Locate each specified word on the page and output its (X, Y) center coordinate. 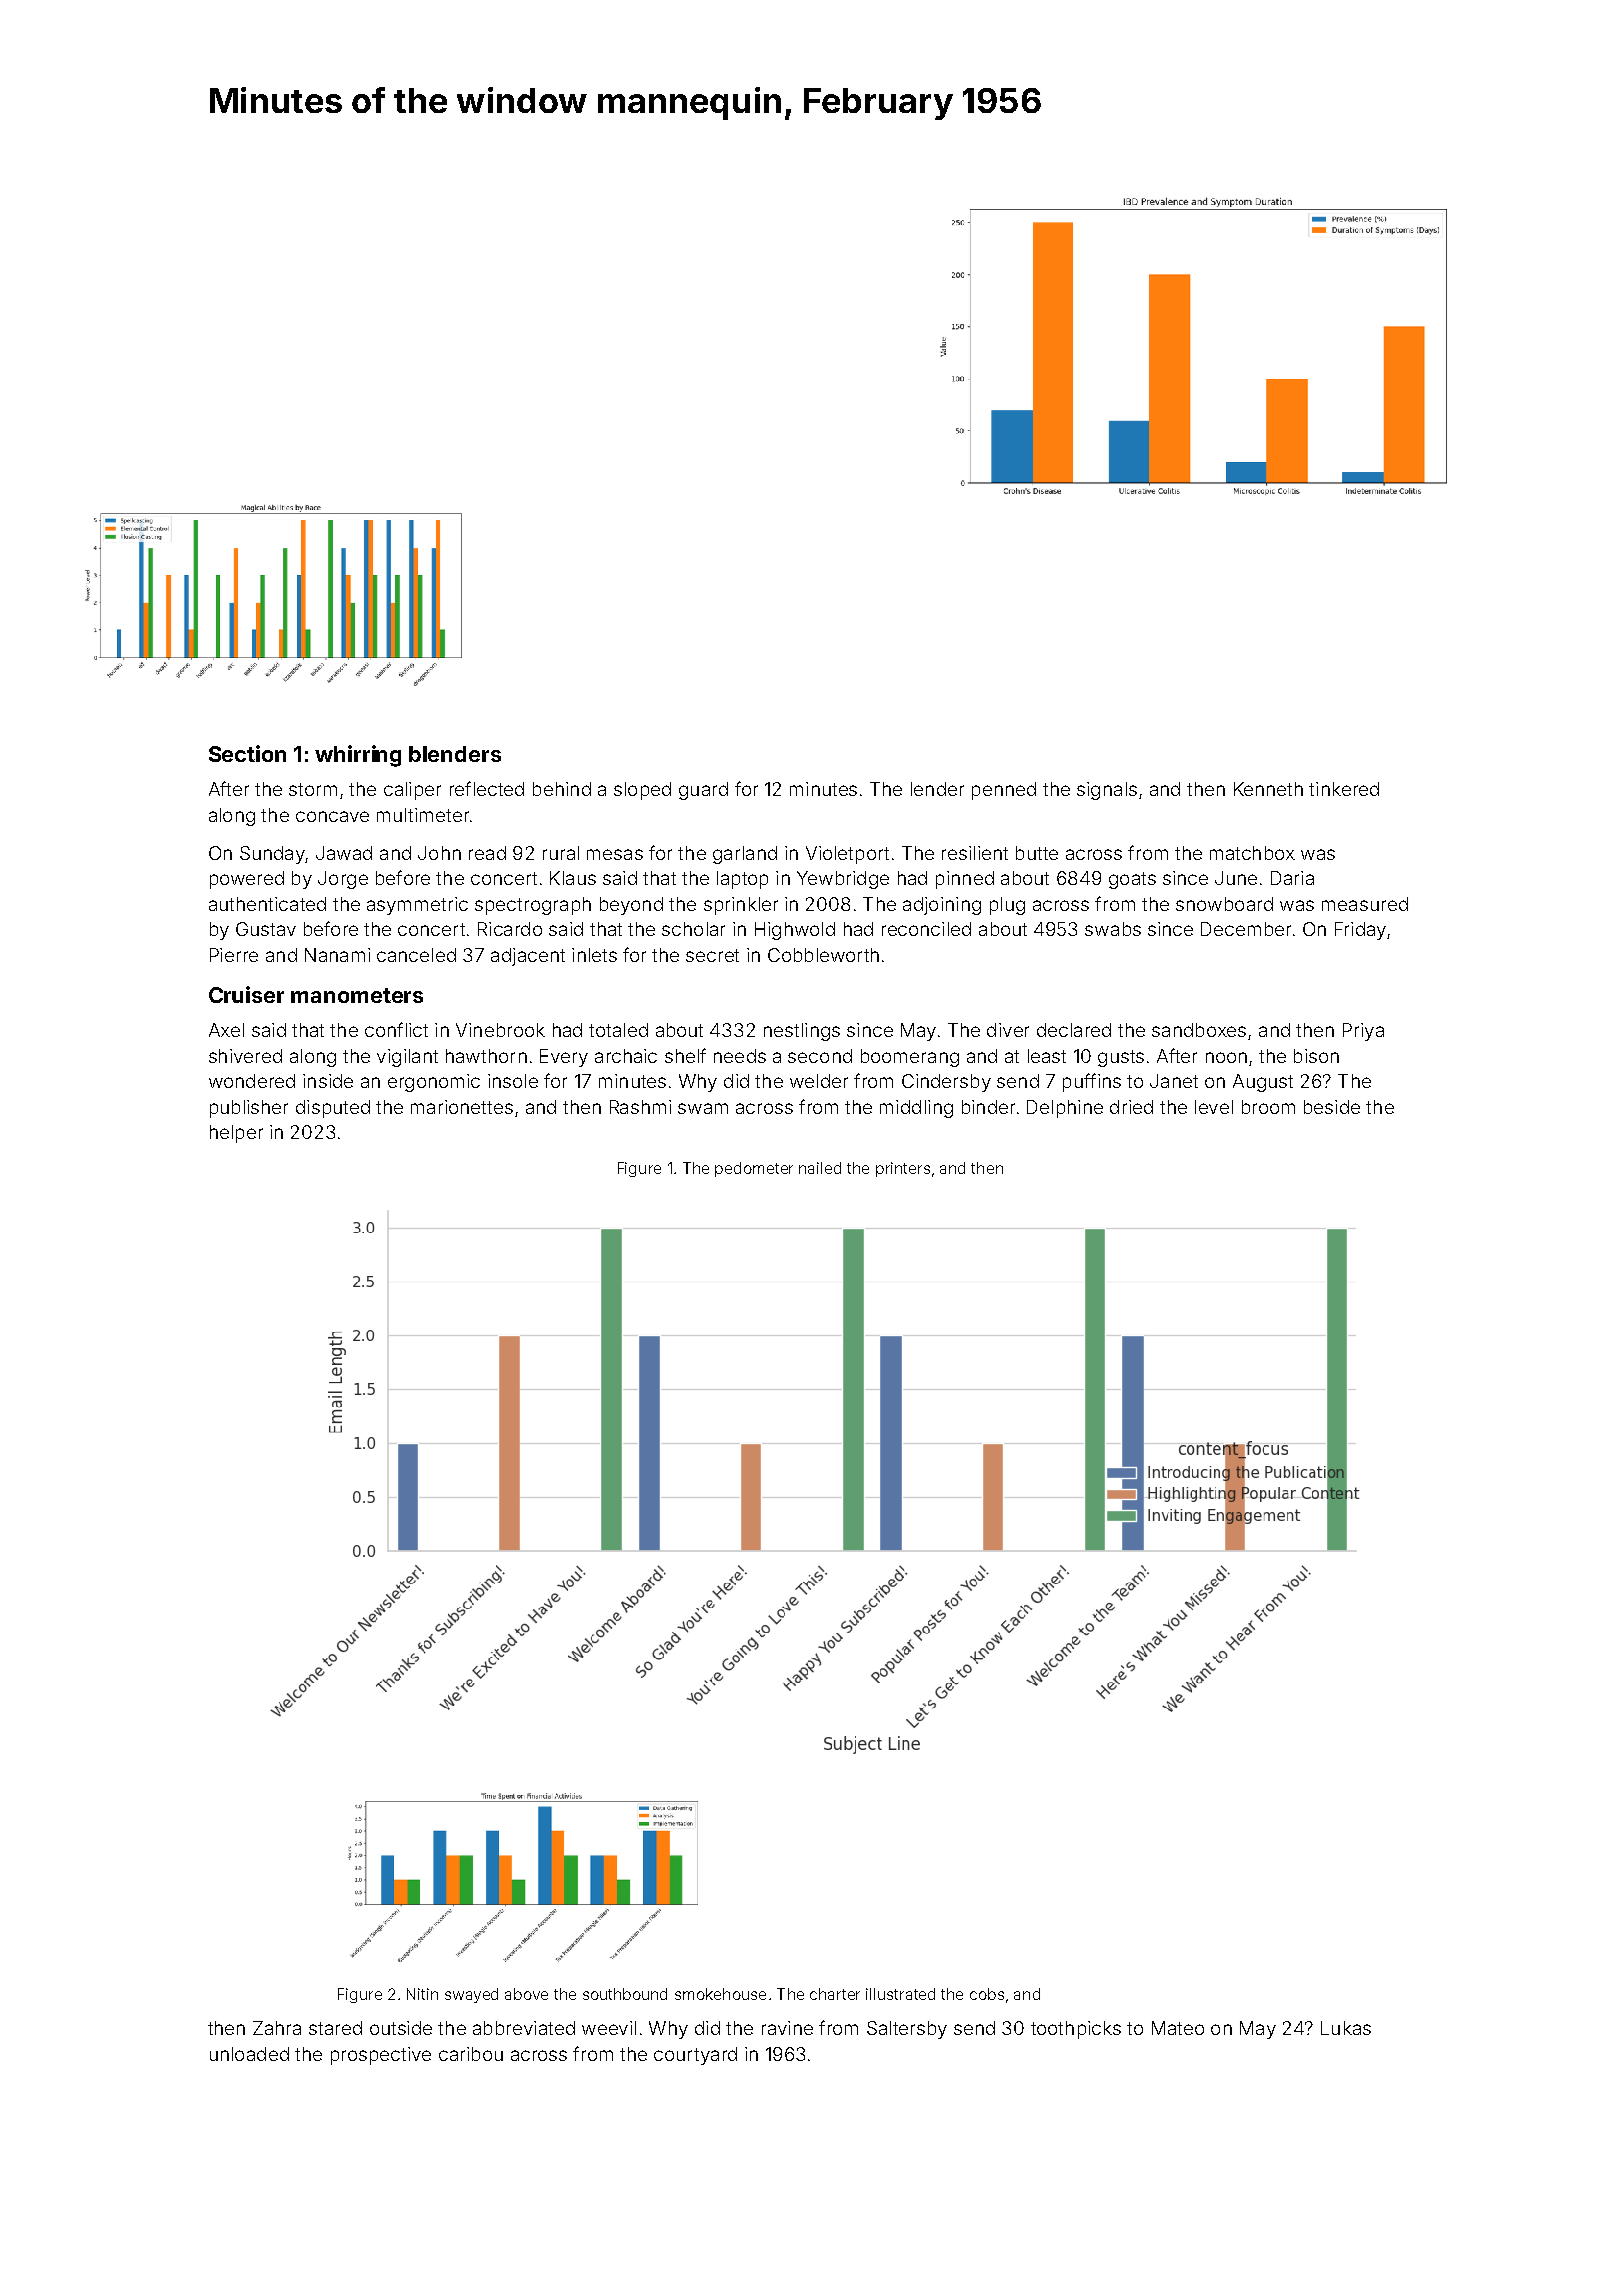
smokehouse (720, 1994)
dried (1131, 1107)
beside (1332, 1107)
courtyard (695, 2056)
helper (236, 1134)
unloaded (249, 2054)
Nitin (422, 1994)
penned (1004, 791)
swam (703, 1108)
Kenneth (1268, 789)
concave (332, 816)
